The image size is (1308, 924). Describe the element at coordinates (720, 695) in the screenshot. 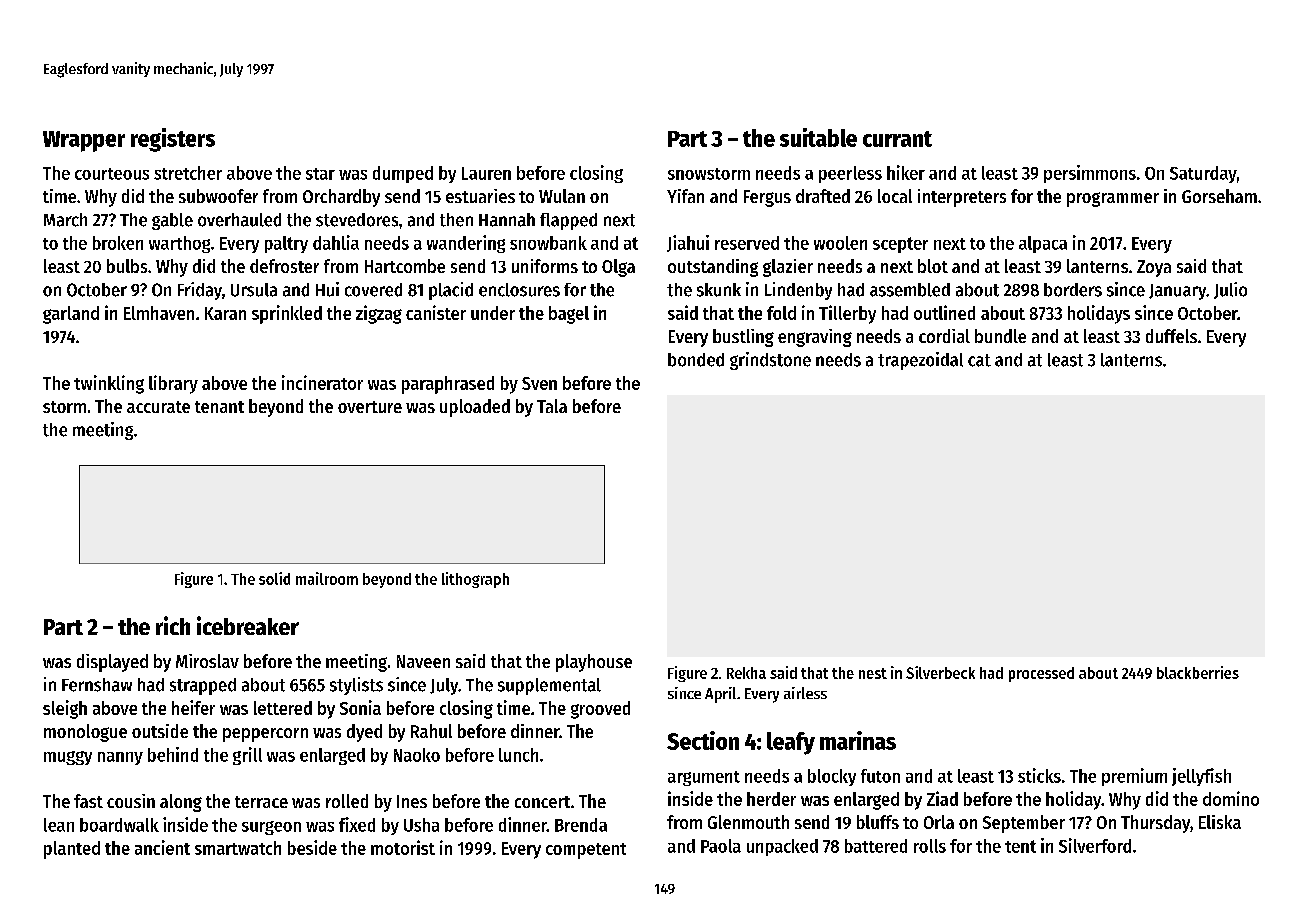

I see `April` at that location.
